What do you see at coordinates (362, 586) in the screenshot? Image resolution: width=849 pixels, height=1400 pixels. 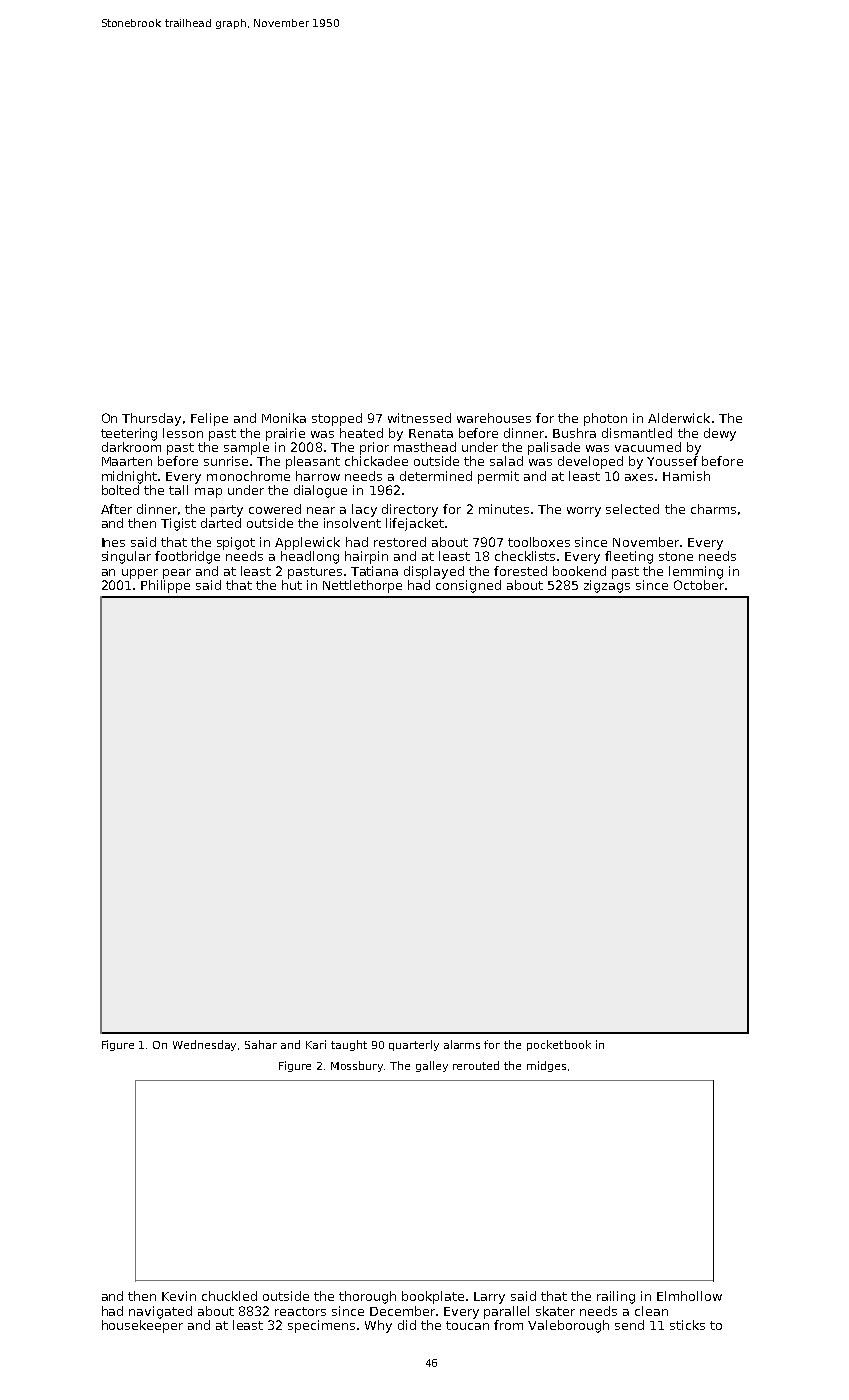 I see `Nettlethorpe` at bounding box center [362, 586].
